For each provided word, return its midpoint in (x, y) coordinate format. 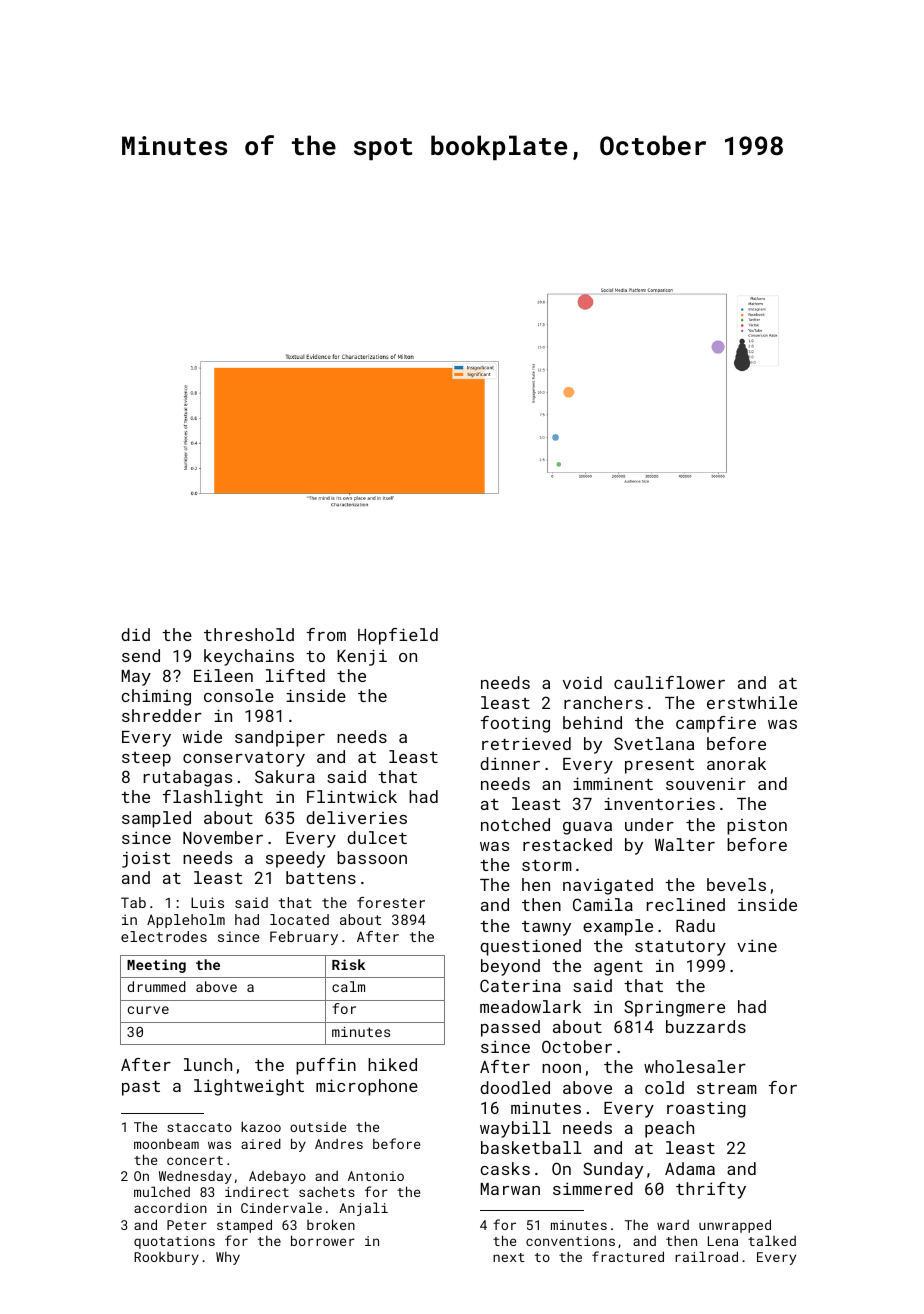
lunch (208, 1064)
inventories (659, 803)
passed (510, 1028)
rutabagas (188, 778)
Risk (348, 964)
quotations (174, 1242)
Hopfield (398, 636)
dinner (510, 763)
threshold (249, 634)
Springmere (674, 1008)
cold (664, 1087)
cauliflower (669, 682)
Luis (207, 902)
